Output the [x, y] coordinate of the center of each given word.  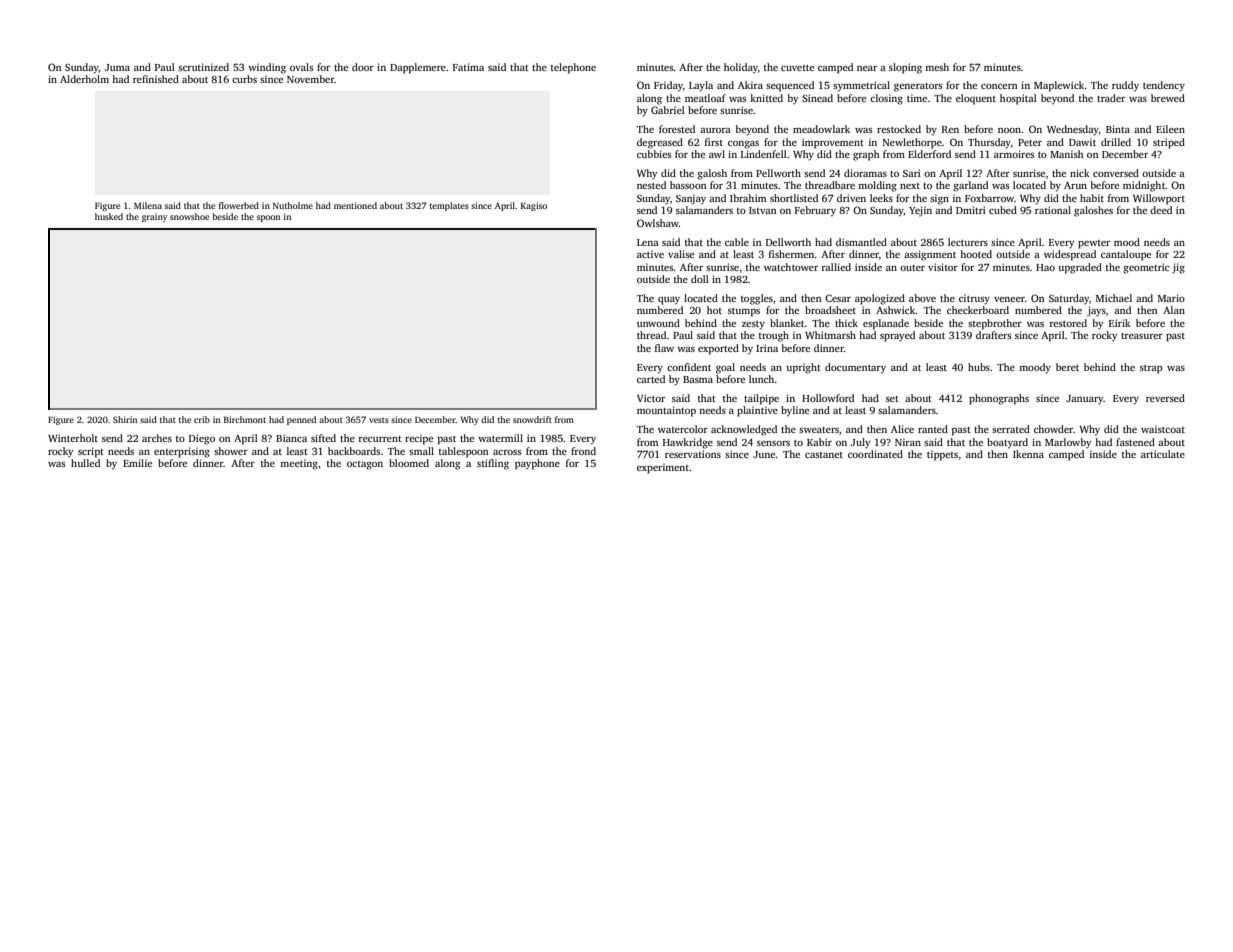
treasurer [1142, 336]
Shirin [125, 419]
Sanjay [691, 199]
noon [1009, 130]
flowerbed [239, 205]
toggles [757, 299]
